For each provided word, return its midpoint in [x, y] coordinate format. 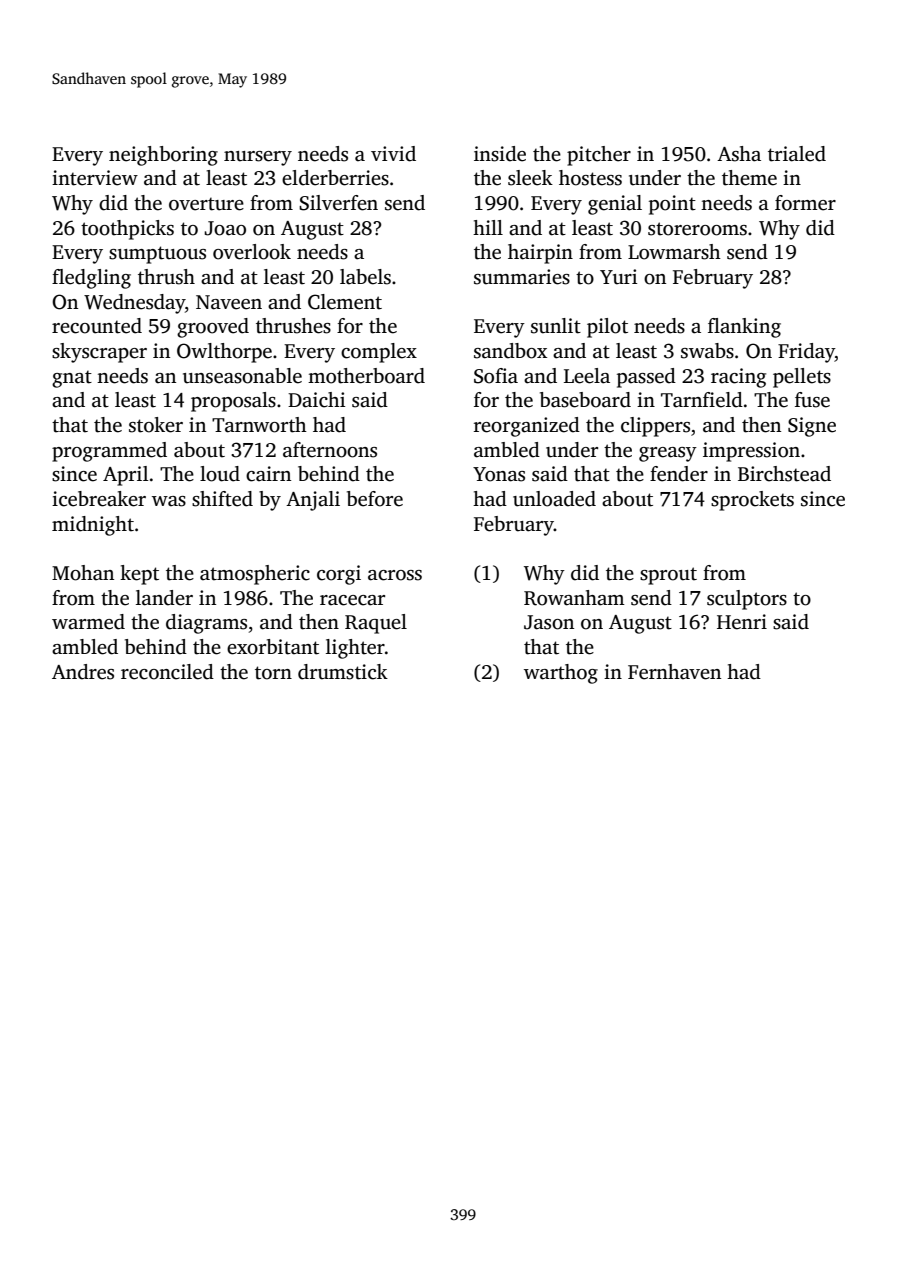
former [805, 203]
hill [488, 227]
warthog [561, 674]
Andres [83, 672]
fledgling [91, 279]
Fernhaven [674, 672]
